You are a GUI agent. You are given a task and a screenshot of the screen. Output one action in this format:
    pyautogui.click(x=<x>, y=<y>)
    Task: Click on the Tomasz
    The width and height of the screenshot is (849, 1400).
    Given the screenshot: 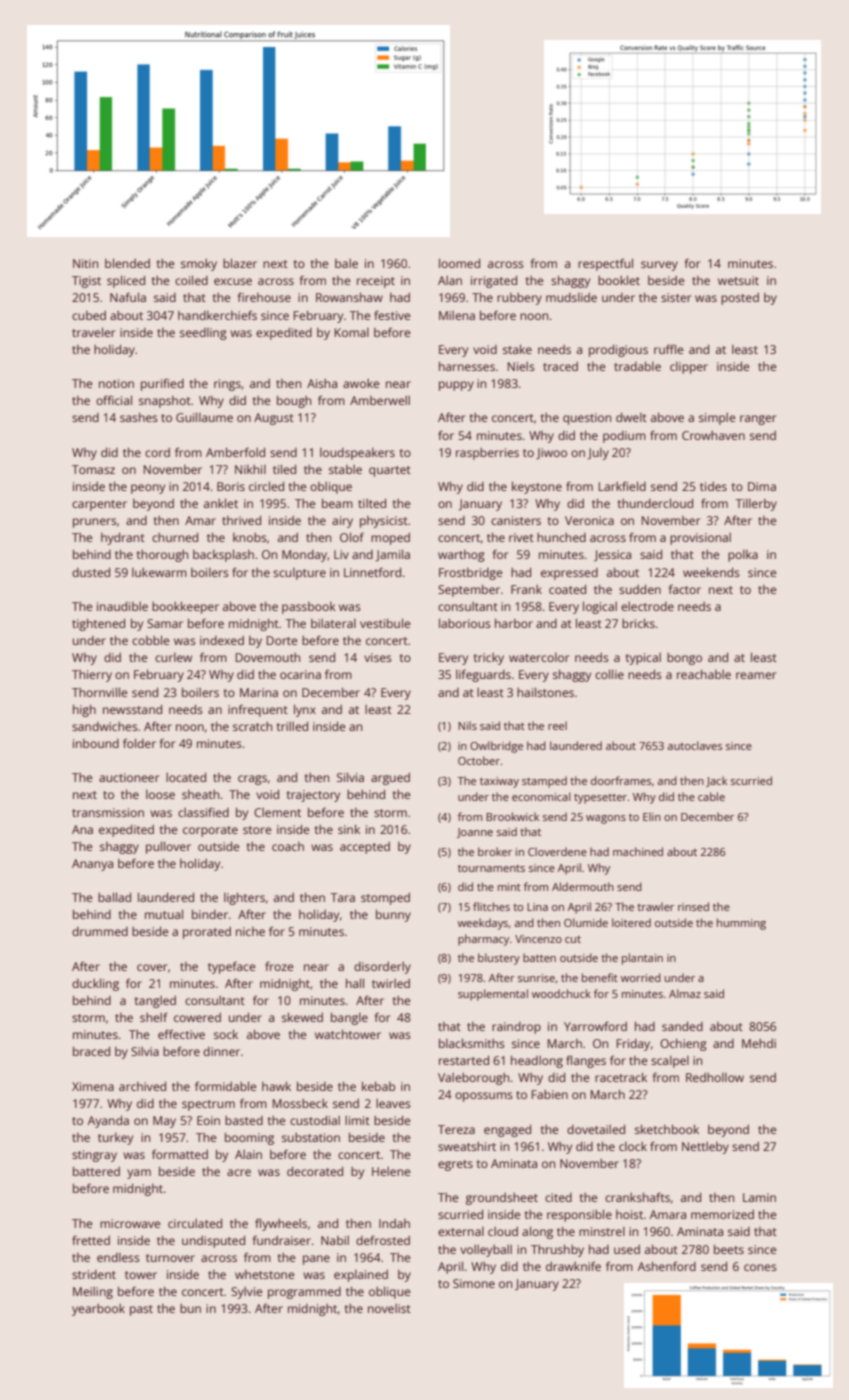 What is the action you would take?
    pyautogui.click(x=93, y=469)
